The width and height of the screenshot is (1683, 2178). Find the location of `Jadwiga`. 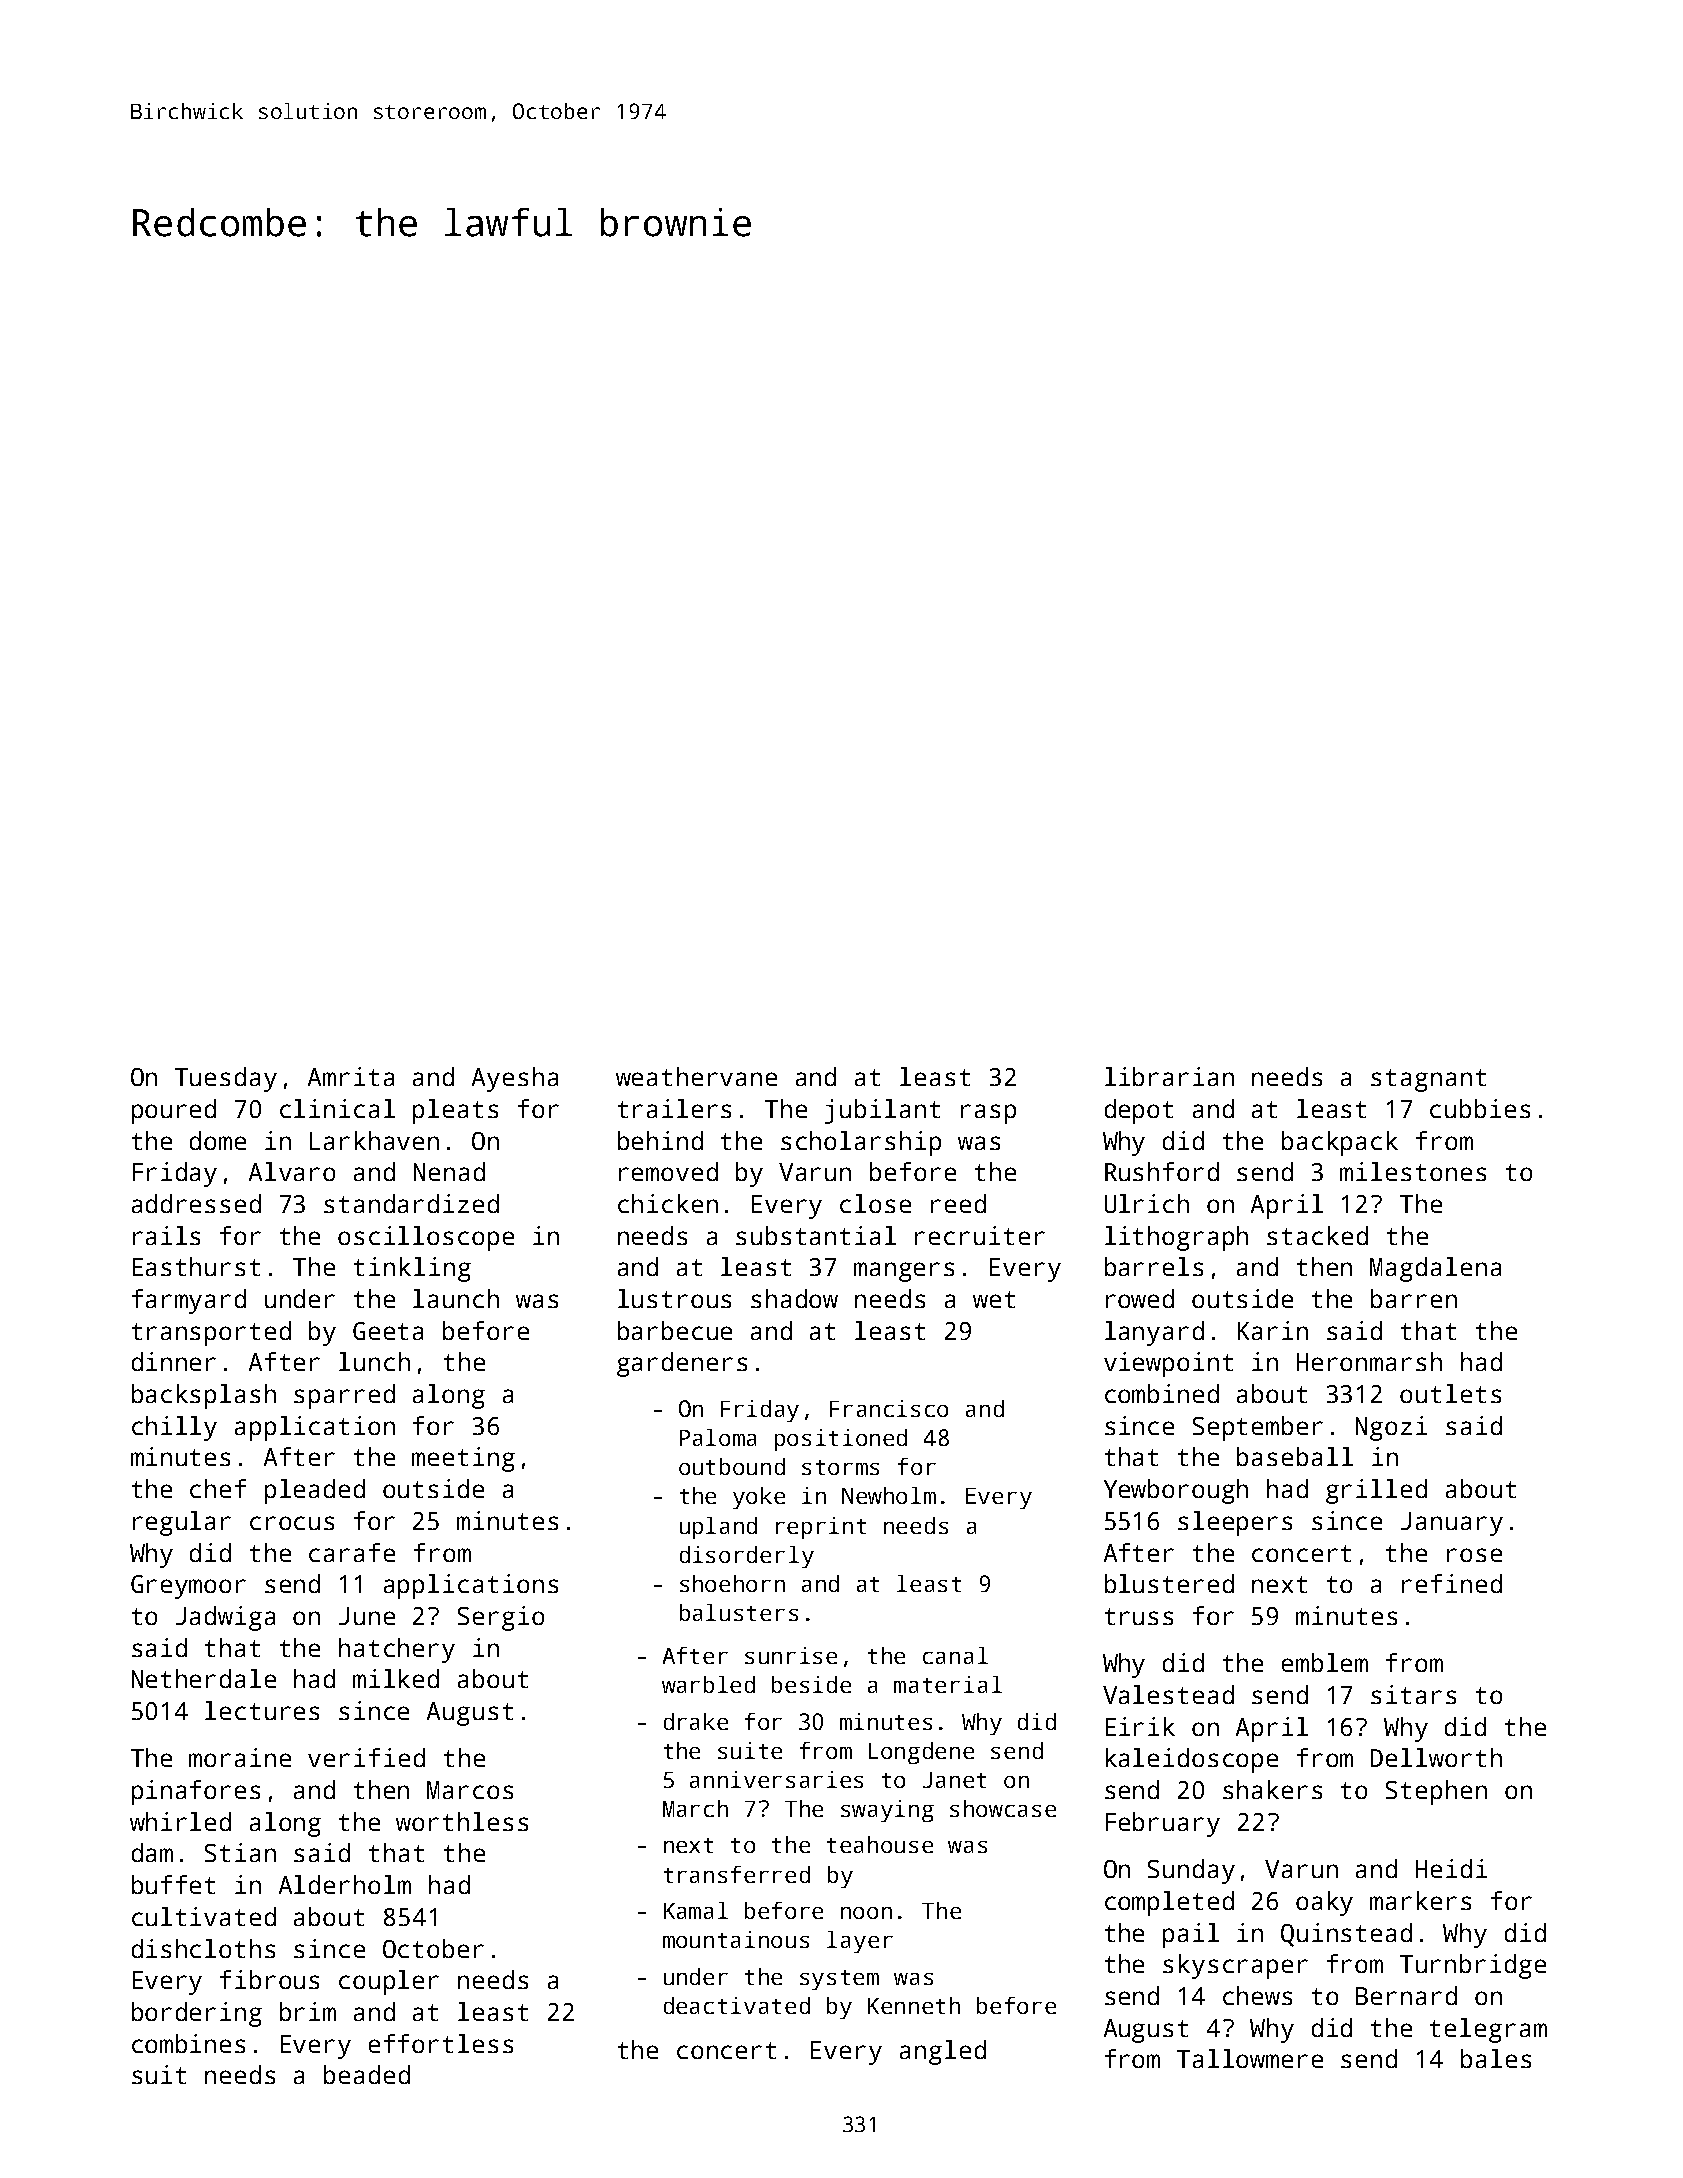

Jadwiga is located at coordinates (225, 1618).
